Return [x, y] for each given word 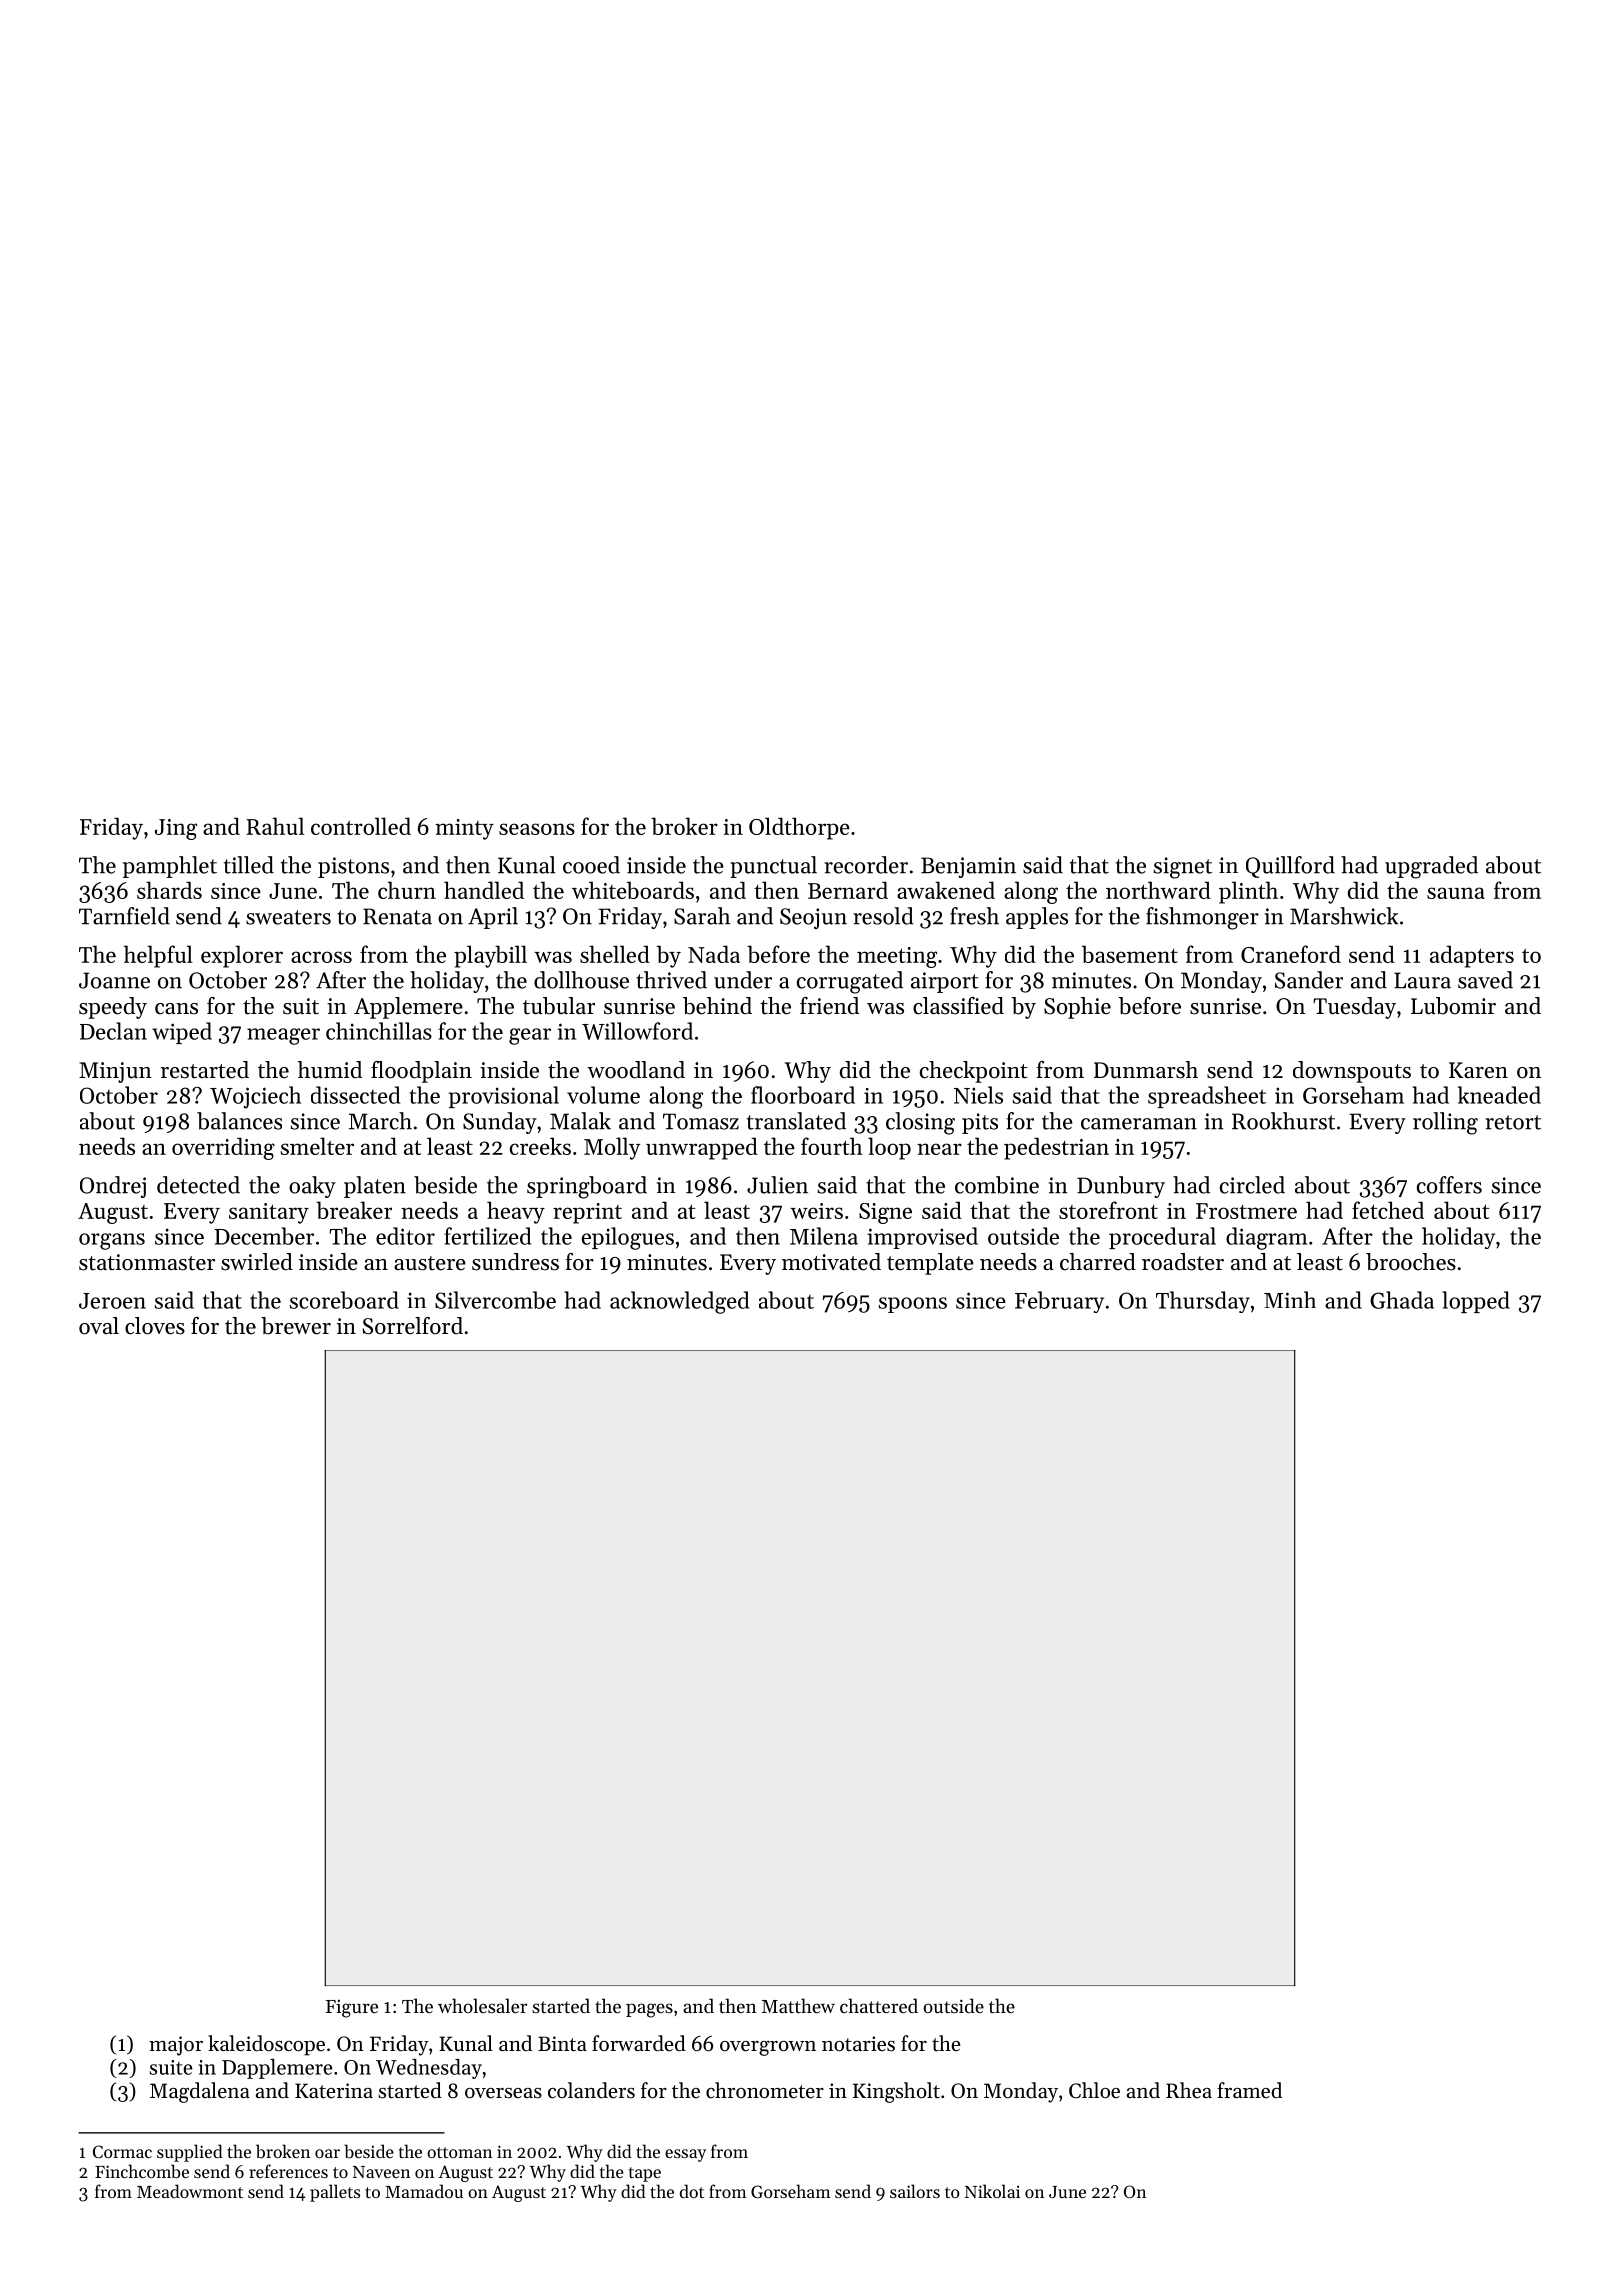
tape [645, 2174]
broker [684, 826]
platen [375, 1187]
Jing [176, 829]
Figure [352, 2009]
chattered [879, 2005]
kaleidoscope [266, 2045]
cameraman [1139, 1124]
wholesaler [482, 2005]
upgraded [1431, 867]
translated [796, 1121]
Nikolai [992, 2191]
